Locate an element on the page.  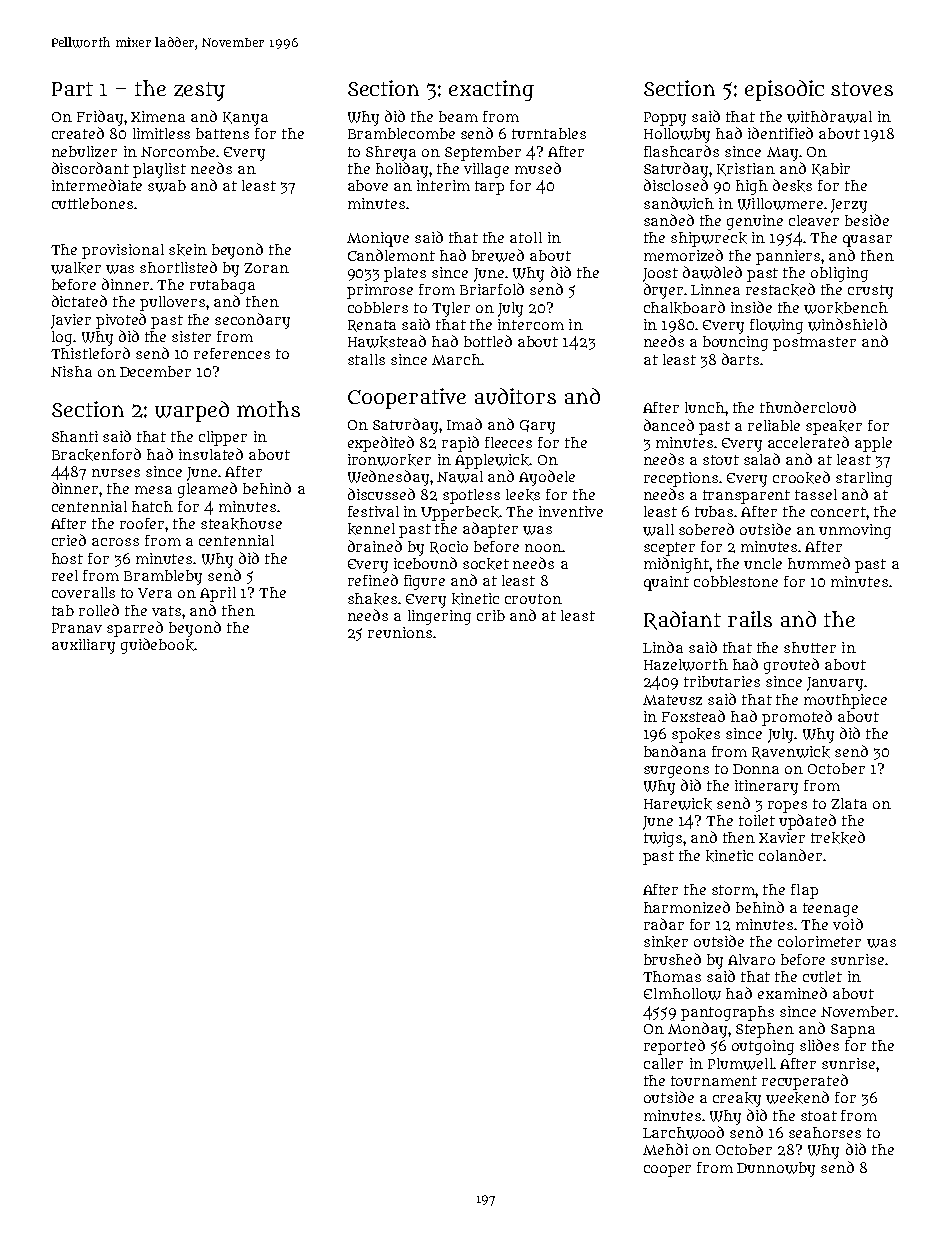
auxiliary is located at coordinates (83, 646).
